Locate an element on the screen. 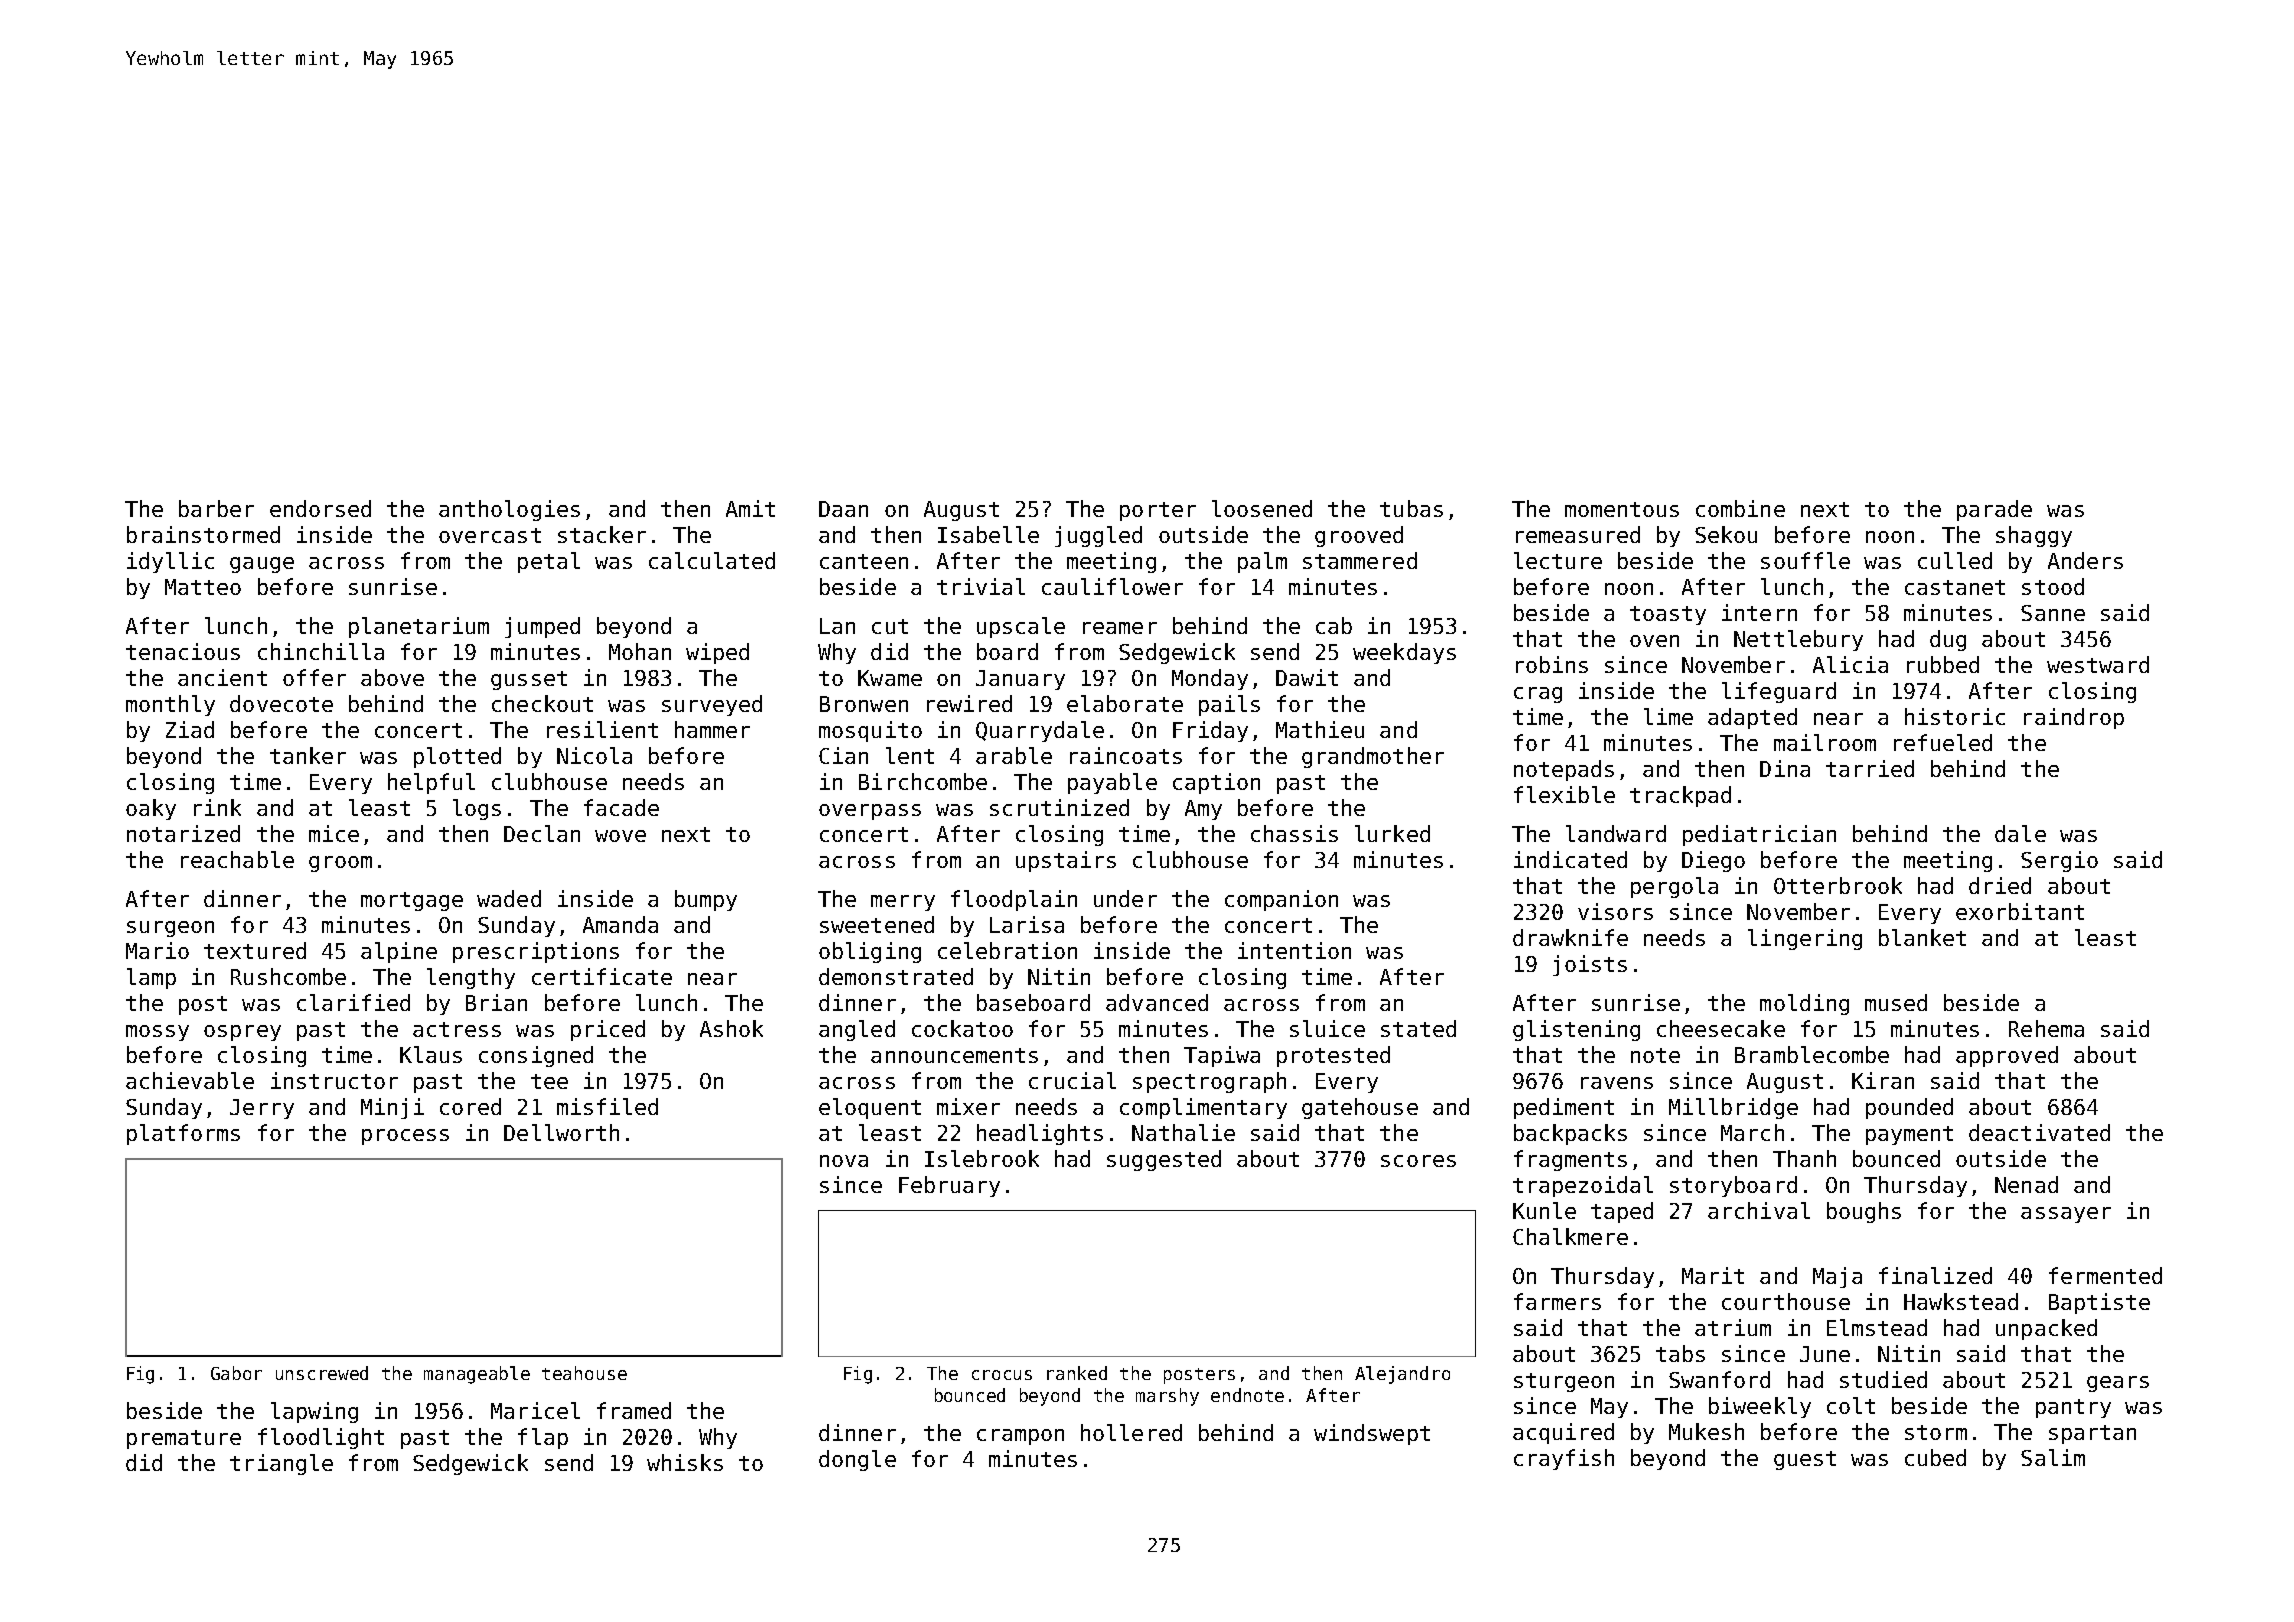  Nenad is located at coordinates (2026, 1184).
